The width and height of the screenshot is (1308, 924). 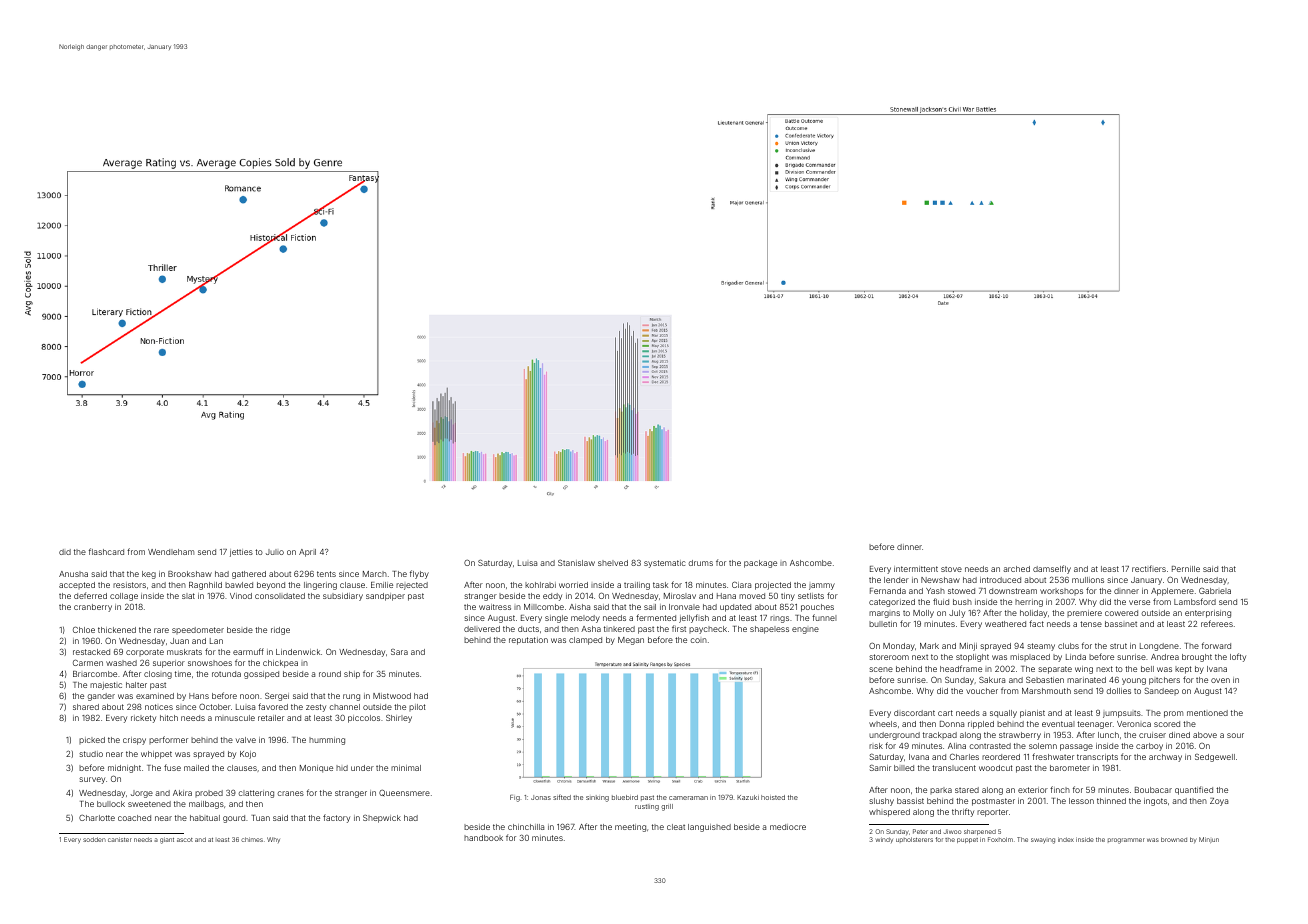 What do you see at coordinates (156, 755) in the screenshot?
I see `whippet` at bounding box center [156, 755].
